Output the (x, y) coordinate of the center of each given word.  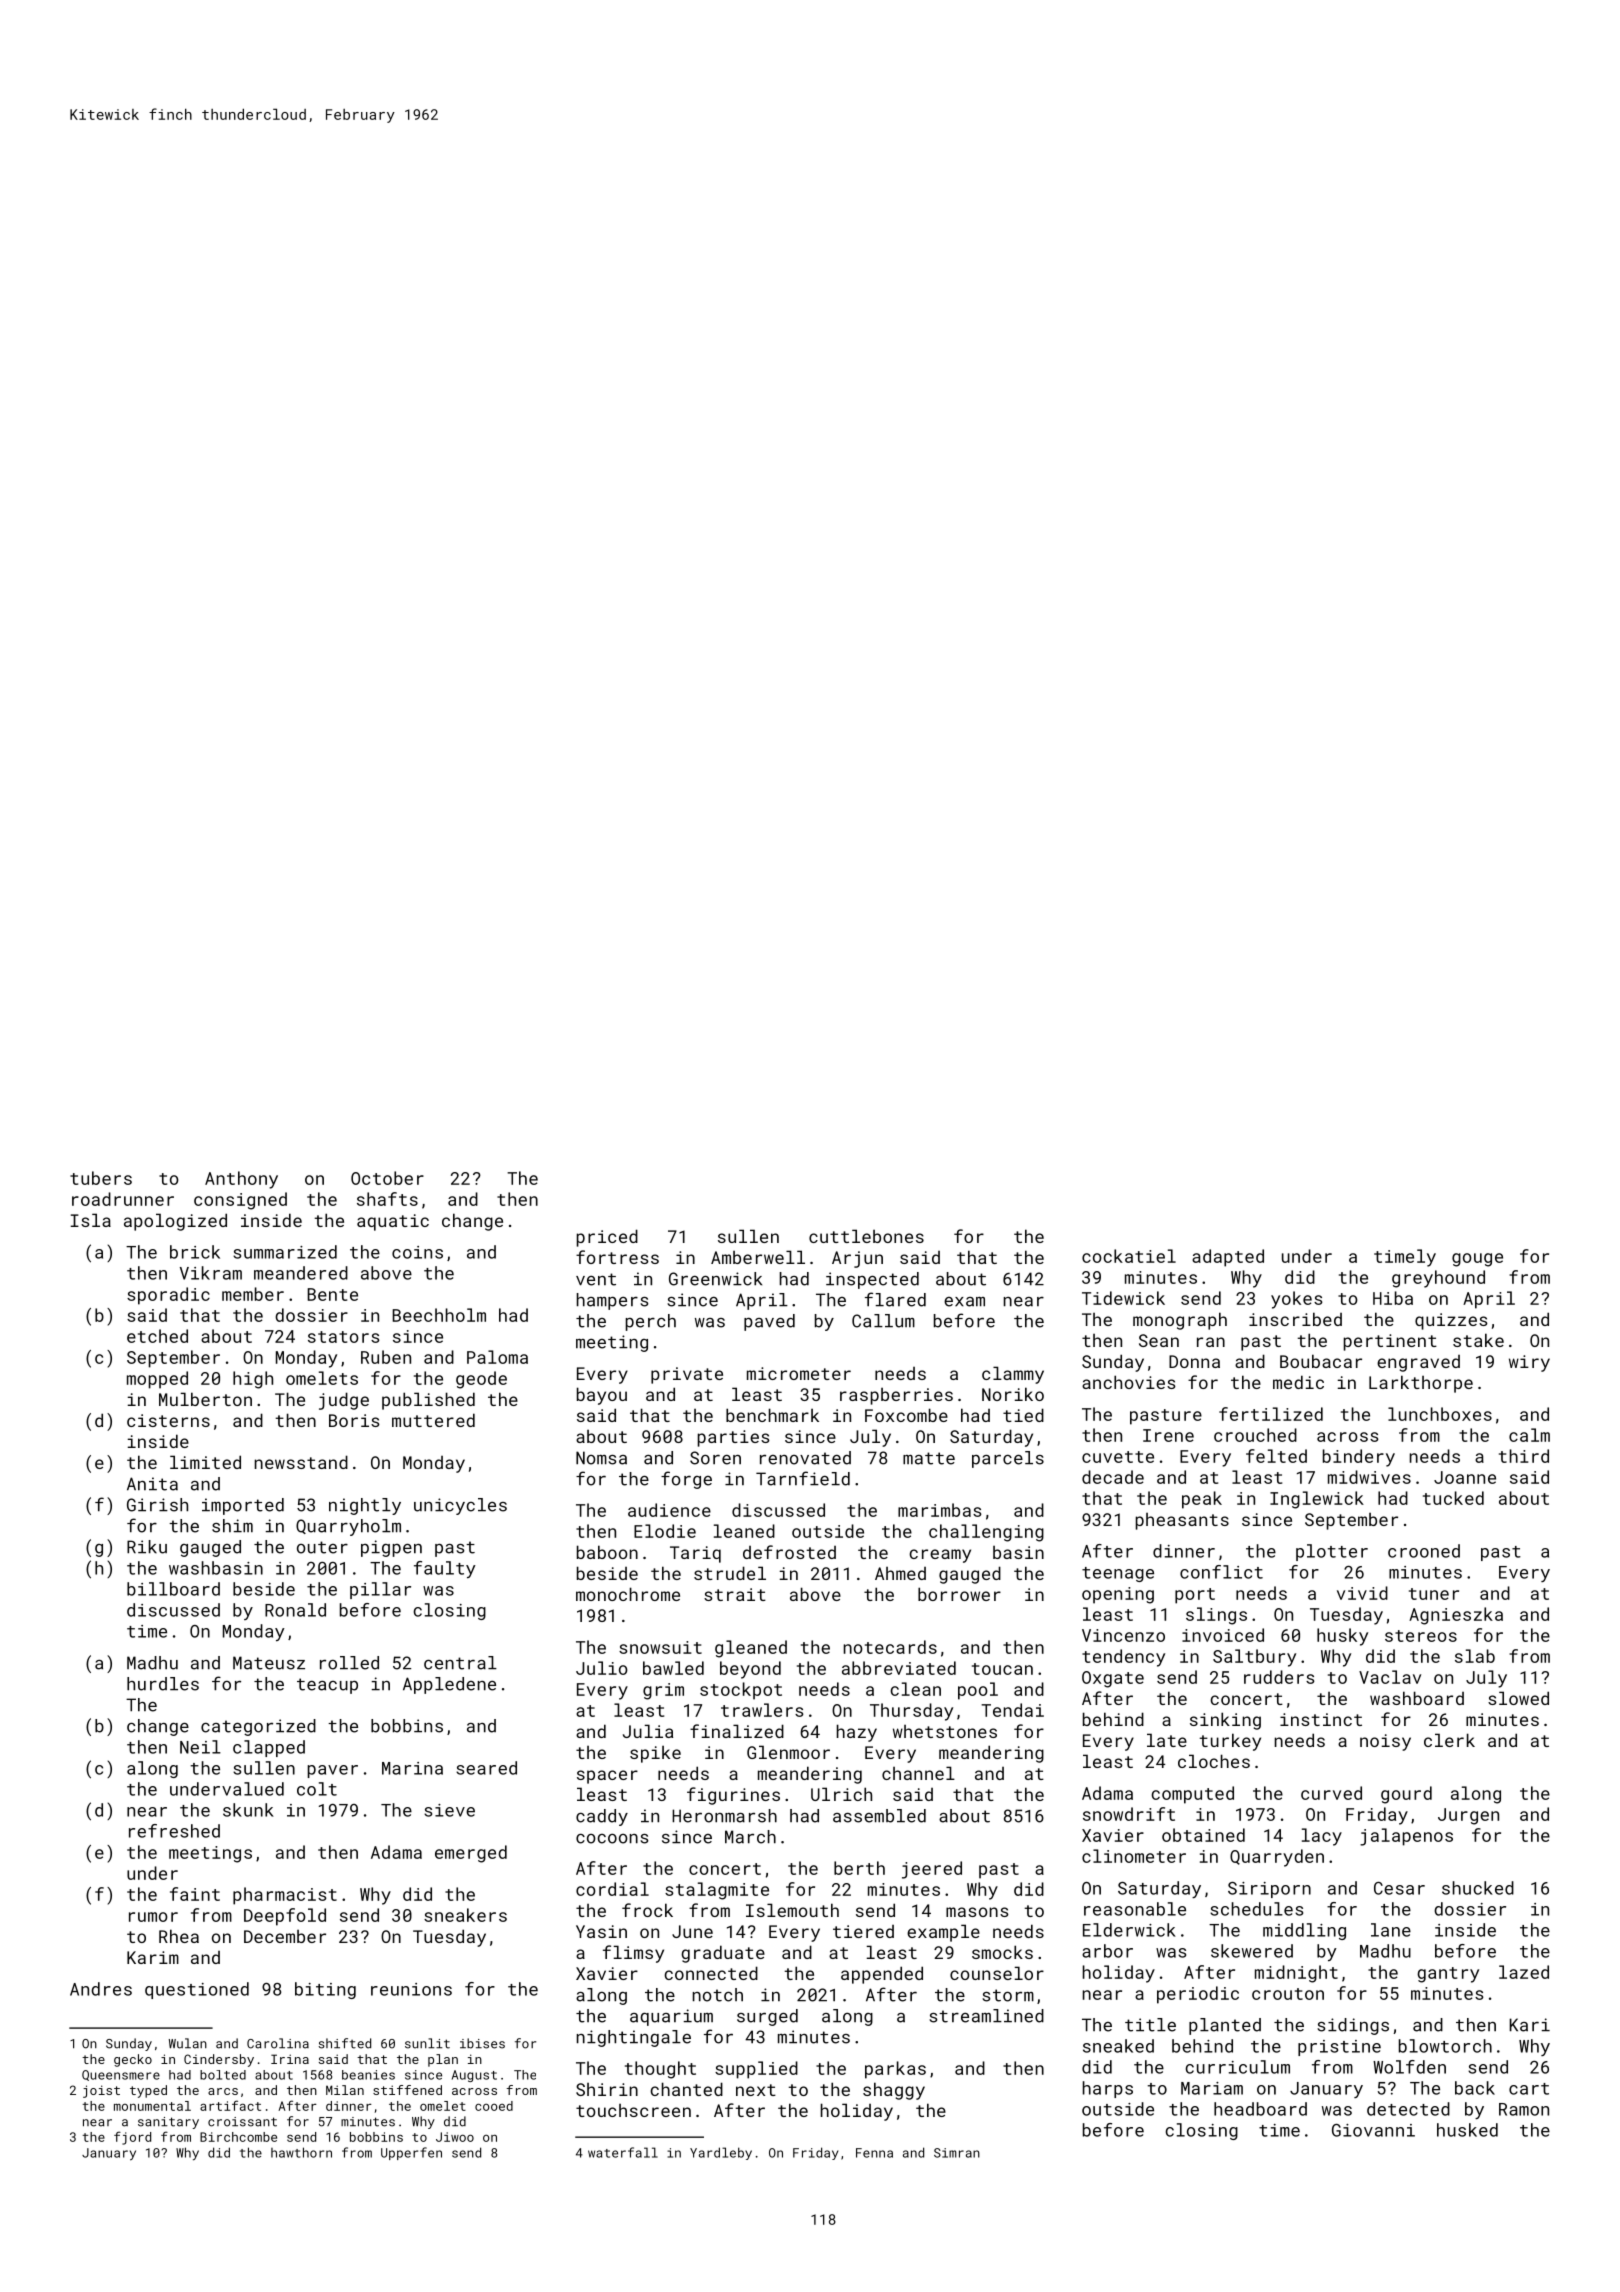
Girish (157, 1505)
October (387, 1178)
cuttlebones (866, 1236)
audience (669, 1510)
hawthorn (301, 2152)
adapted (1228, 1258)
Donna (1194, 1361)
